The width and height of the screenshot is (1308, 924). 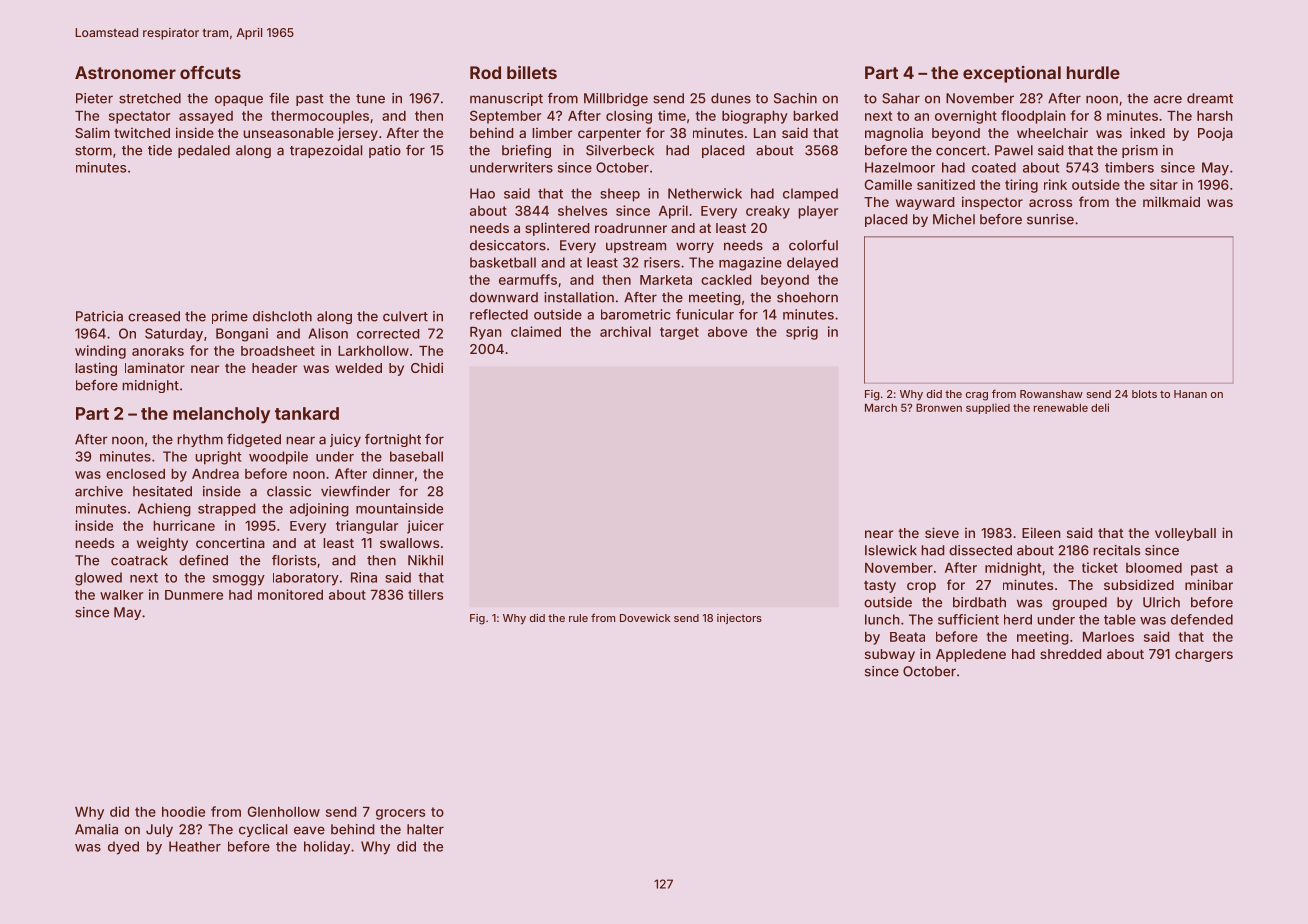 What do you see at coordinates (620, 150) in the screenshot?
I see `Silverbeck` at bounding box center [620, 150].
